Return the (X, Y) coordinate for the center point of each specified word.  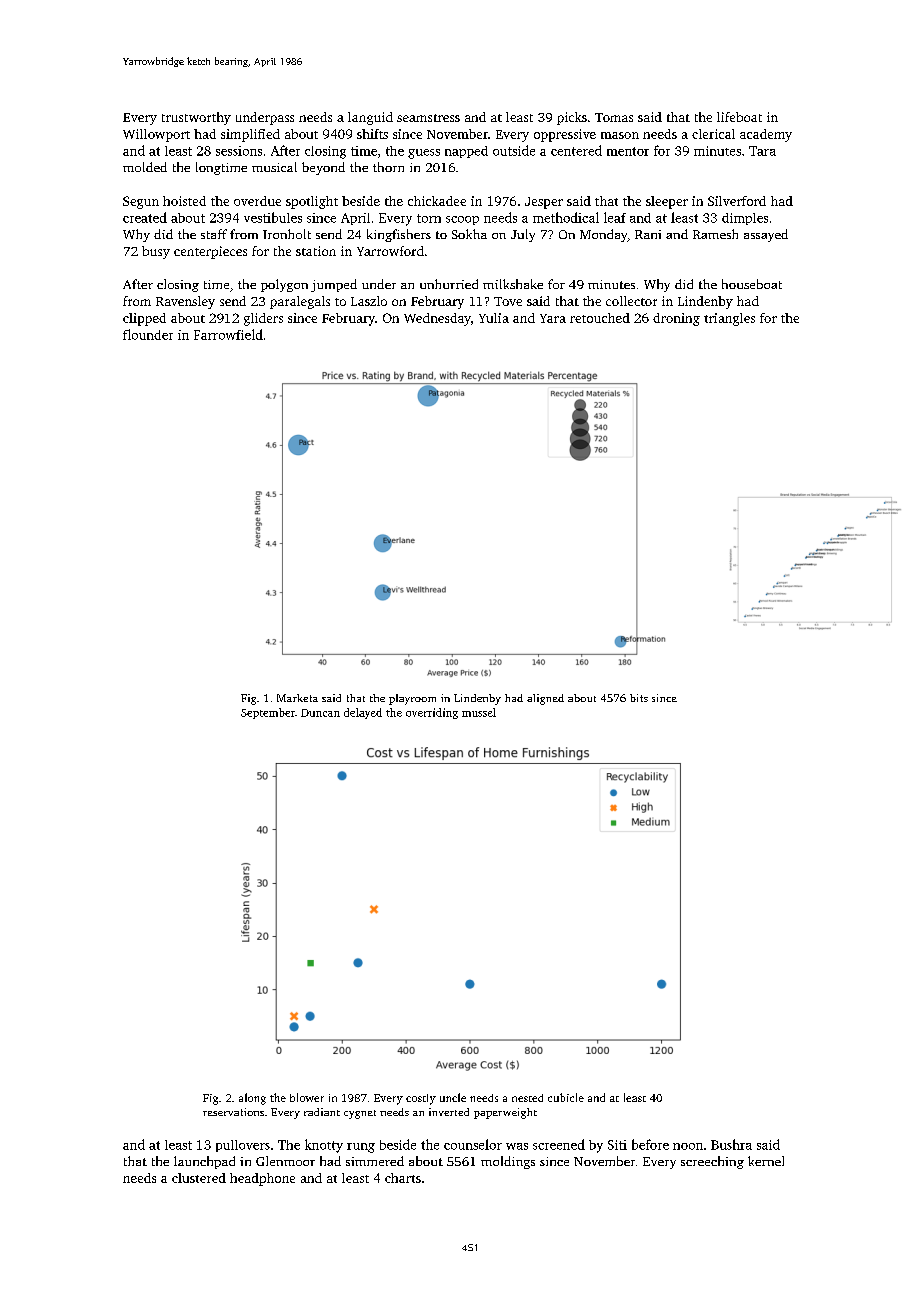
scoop (462, 220)
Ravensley (185, 302)
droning (676, 319)
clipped (144, 319)
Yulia (494, 318)
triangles (729, 319)
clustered (199, 1178)
